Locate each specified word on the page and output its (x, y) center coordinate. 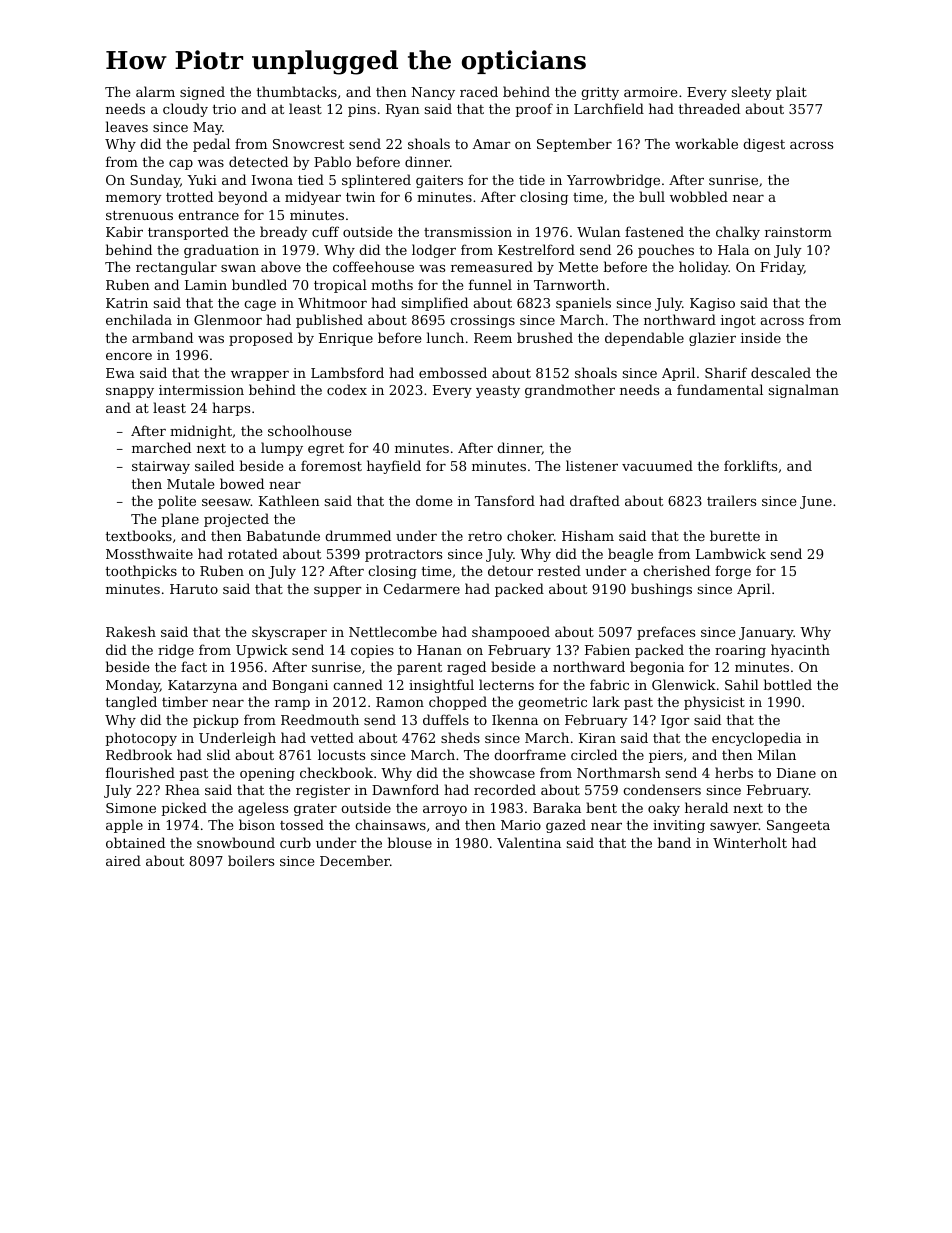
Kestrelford (536, 249)
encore (129, 356)
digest (764, 145)
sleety (752, 93)
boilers (251, 860)
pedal (211, 145)
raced (479, 91)
